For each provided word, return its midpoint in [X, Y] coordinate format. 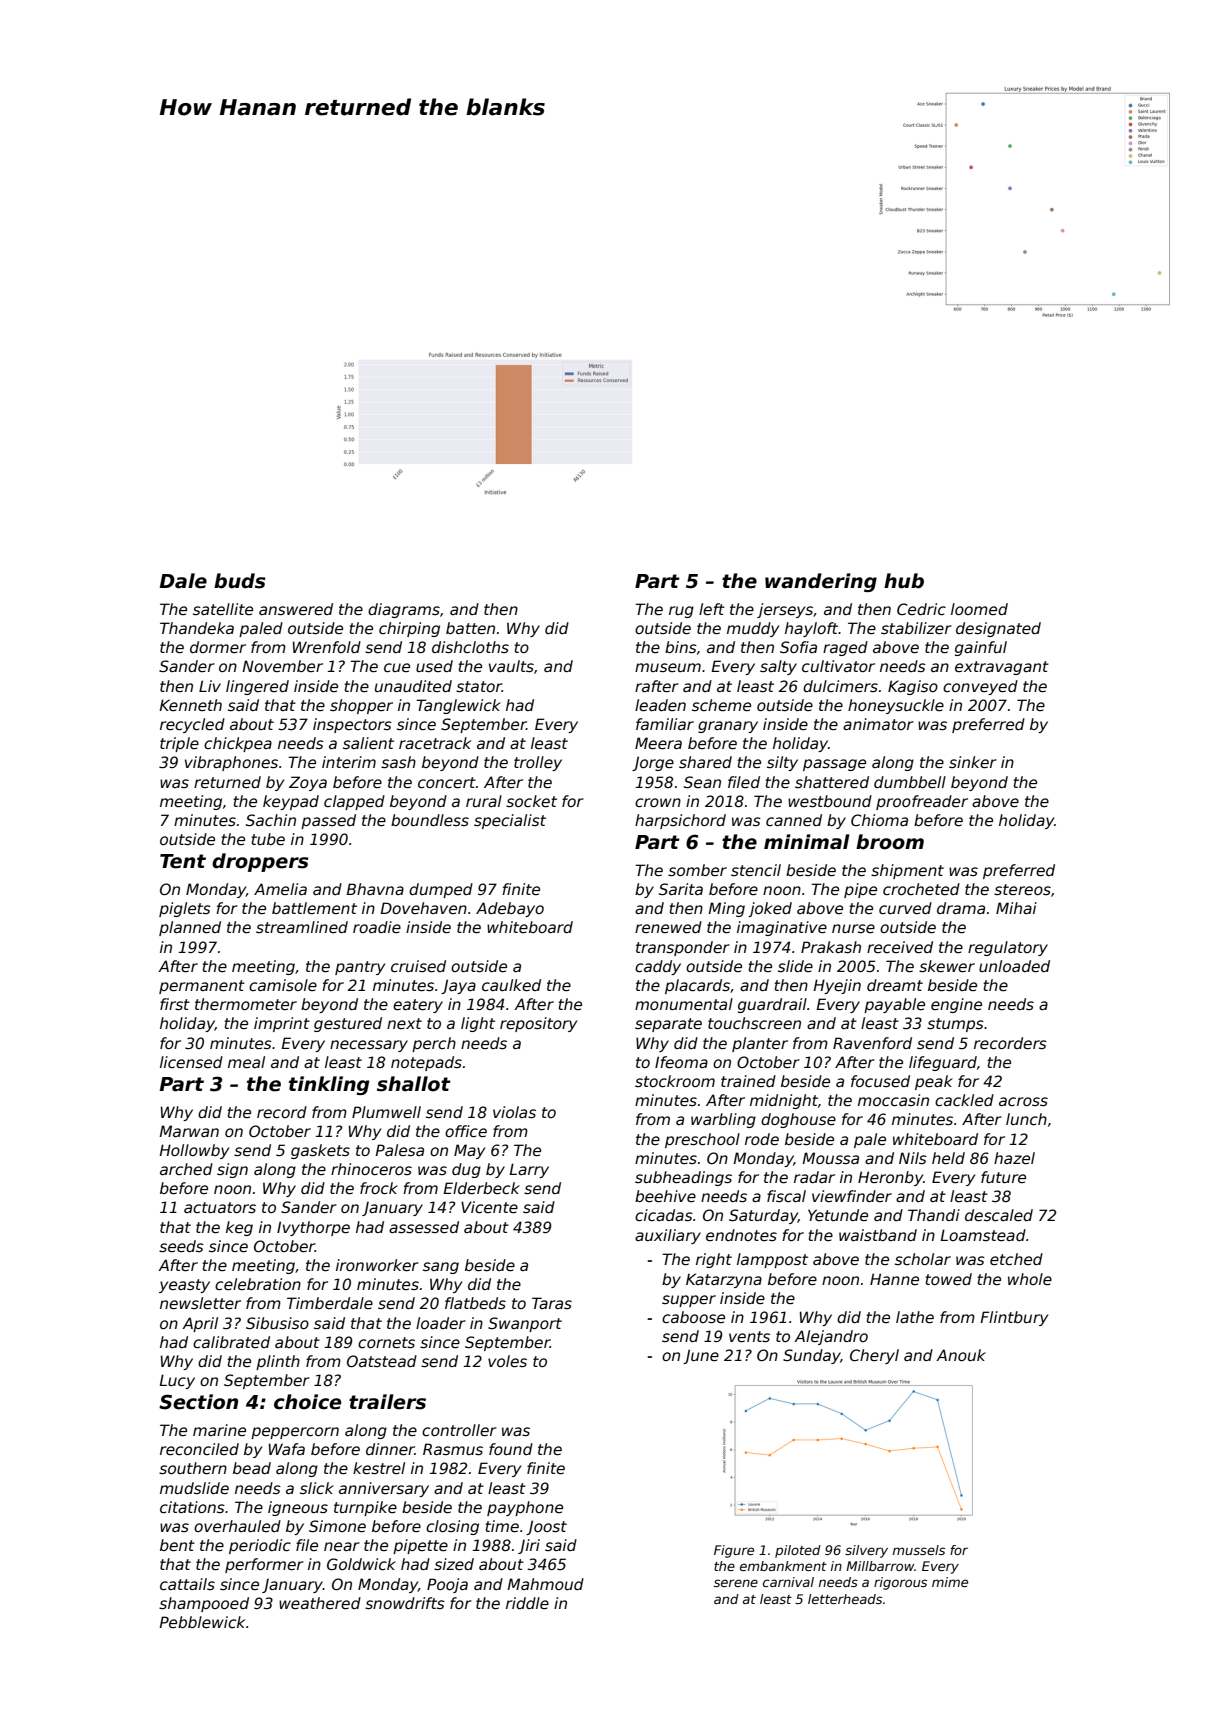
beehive [665, 1196]
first [175, 1004]
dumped [441, 890]
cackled [964, 1100]
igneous [298, 1508]
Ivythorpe [313, 1228]
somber [697, 870]
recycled [192, 725]
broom [890, 842]
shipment [907, 871]
